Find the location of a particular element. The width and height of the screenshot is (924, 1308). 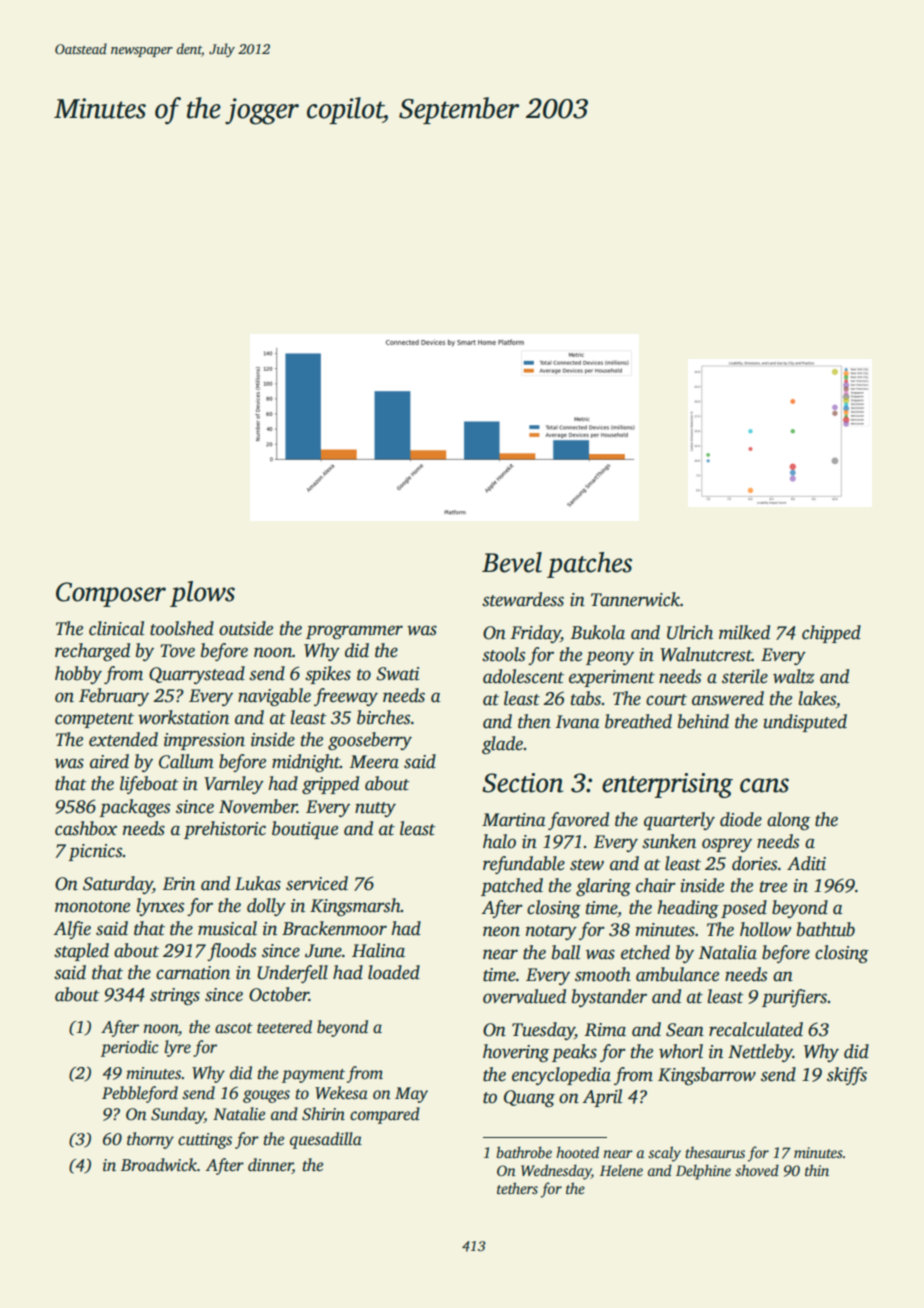

behind is located at coordinates (703, 721).
